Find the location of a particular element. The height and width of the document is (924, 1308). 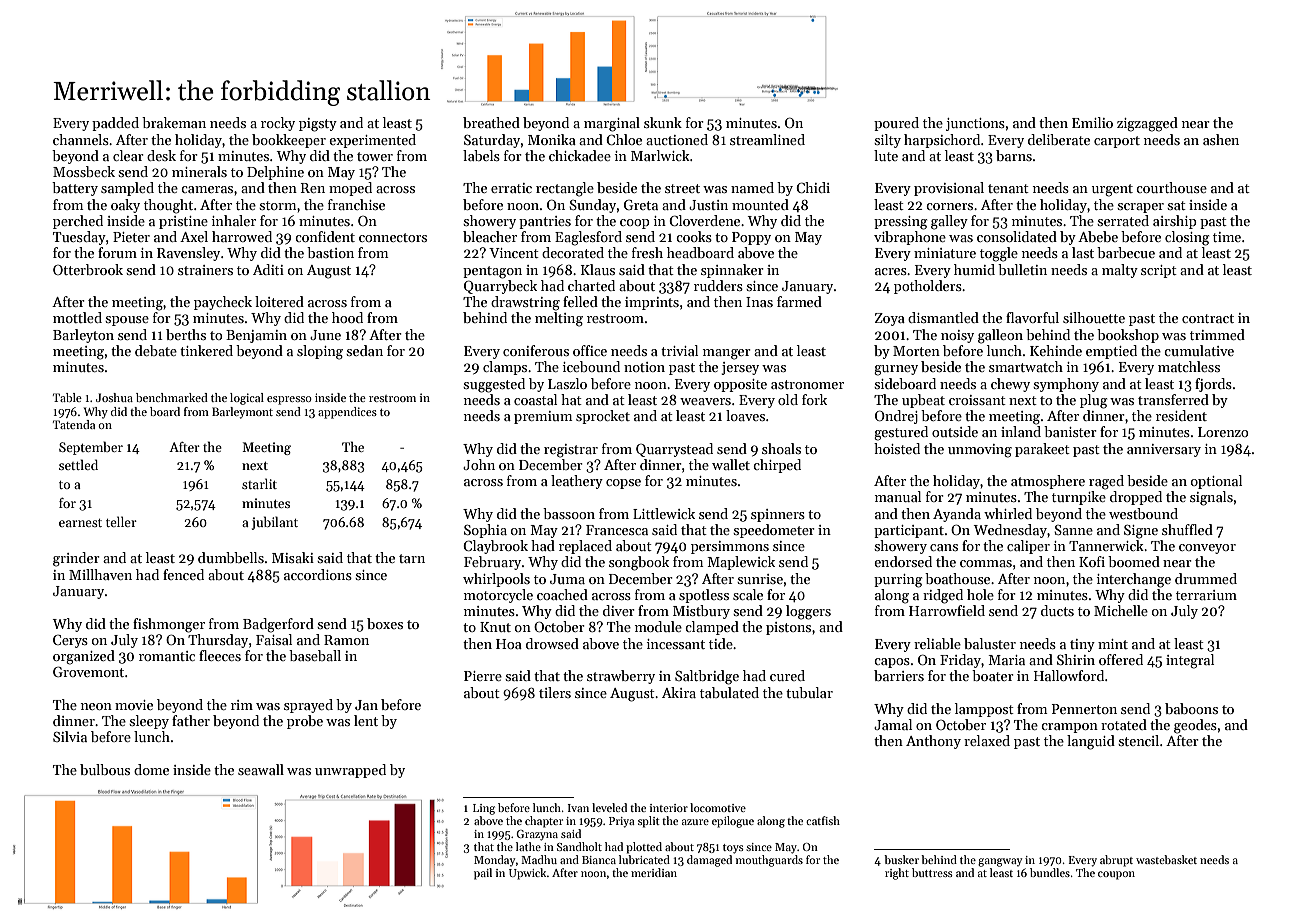

marginal is located at coordinates (612, 124).
